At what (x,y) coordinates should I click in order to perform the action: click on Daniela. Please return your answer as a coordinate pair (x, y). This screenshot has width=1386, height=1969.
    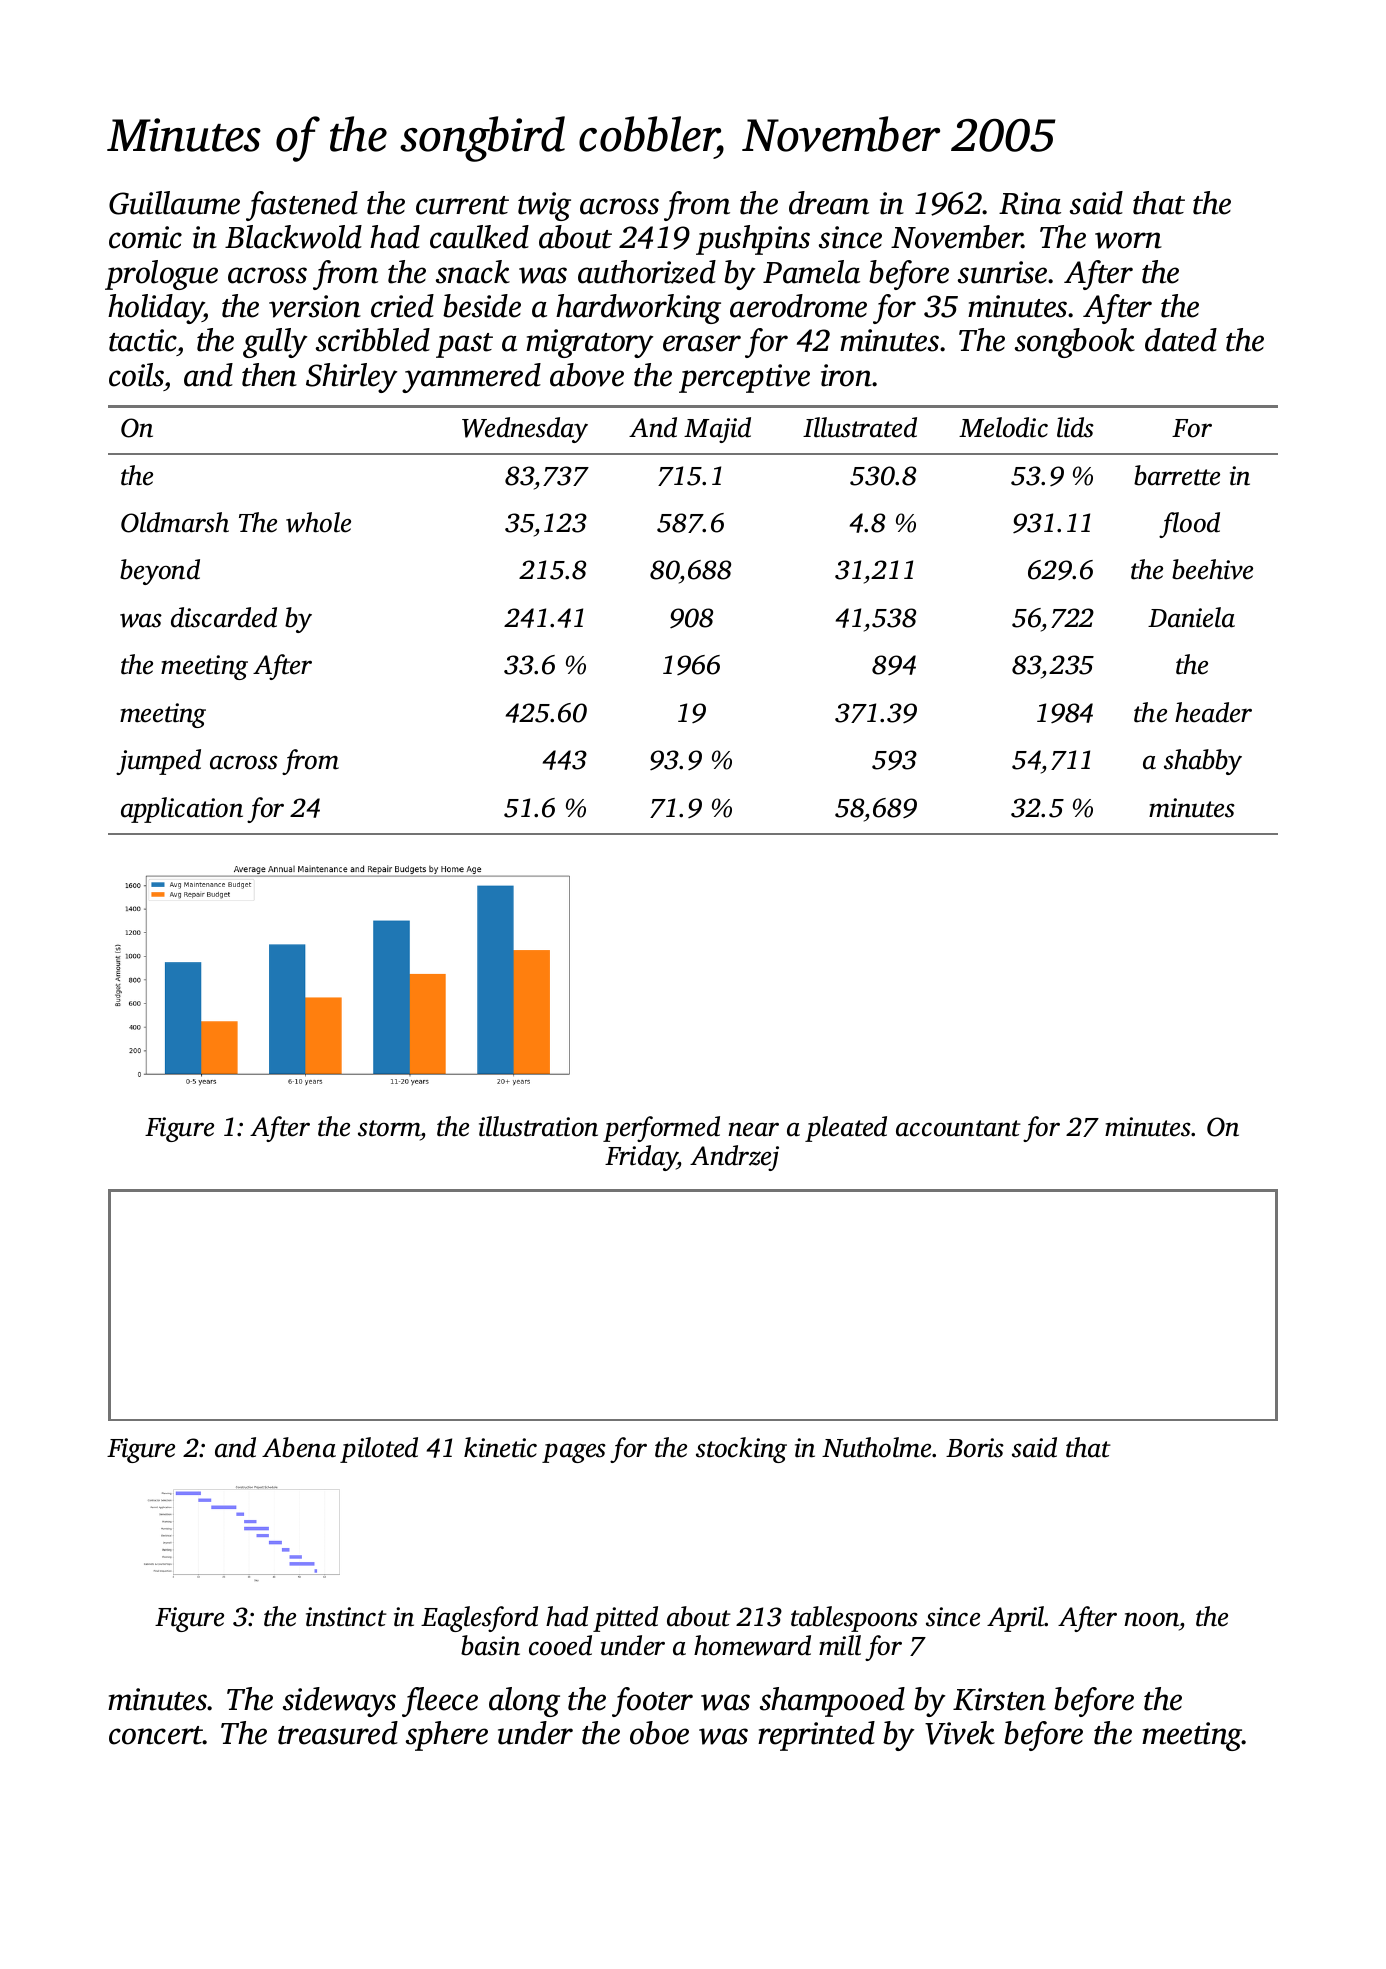
    Looking at the image, I should click on (1191, 617).
